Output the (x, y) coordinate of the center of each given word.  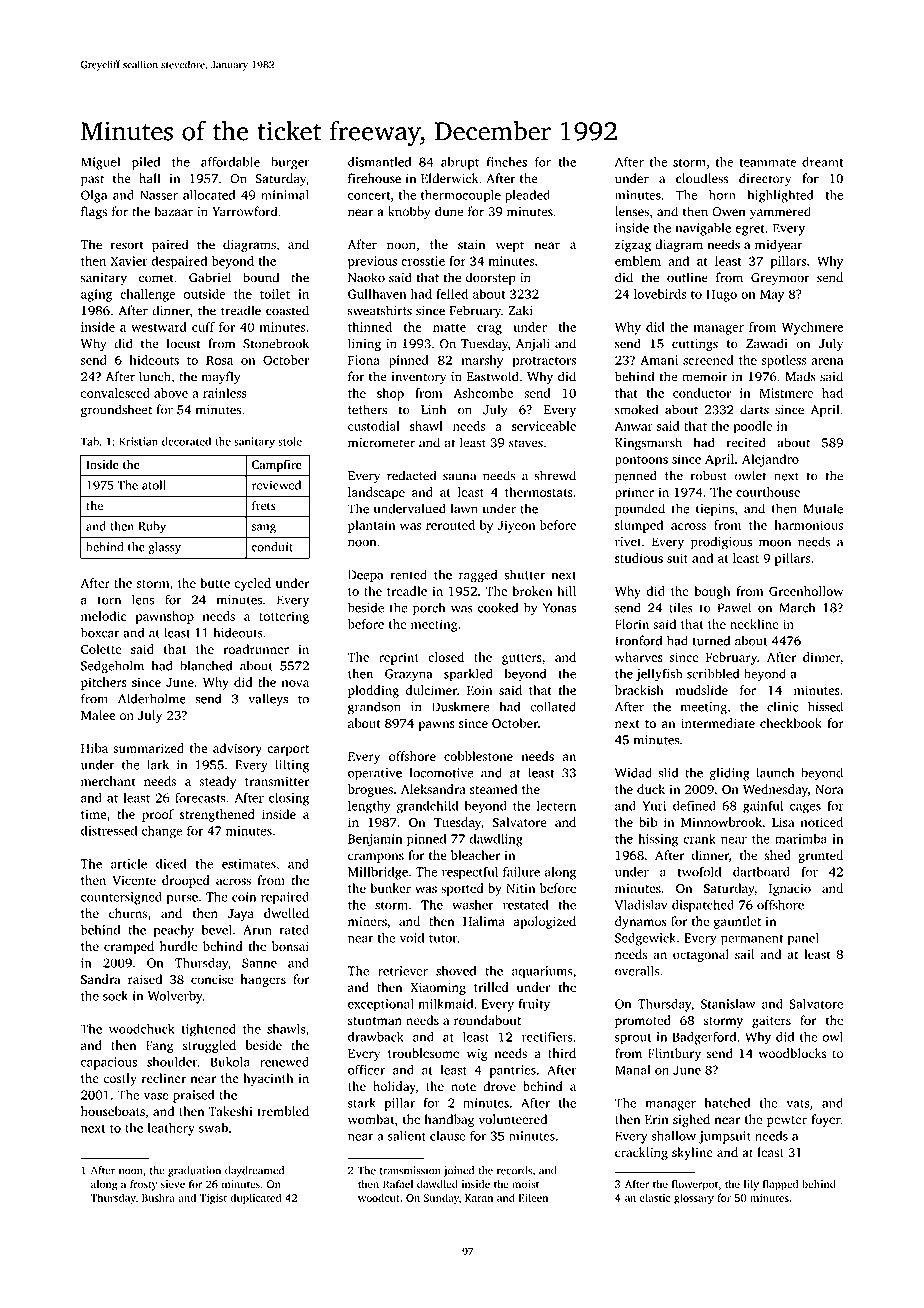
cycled (253, 584)
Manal (632, 1070)
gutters (522, 659)
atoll (154, 485)
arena (827, 361)
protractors (544, 362)
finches (507, 162)
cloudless (702, 178)
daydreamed (254, 1171)
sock (115, 996)
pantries (512, 1071)
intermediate (718, 723)
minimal (285, 195)
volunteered (513, 1119)
